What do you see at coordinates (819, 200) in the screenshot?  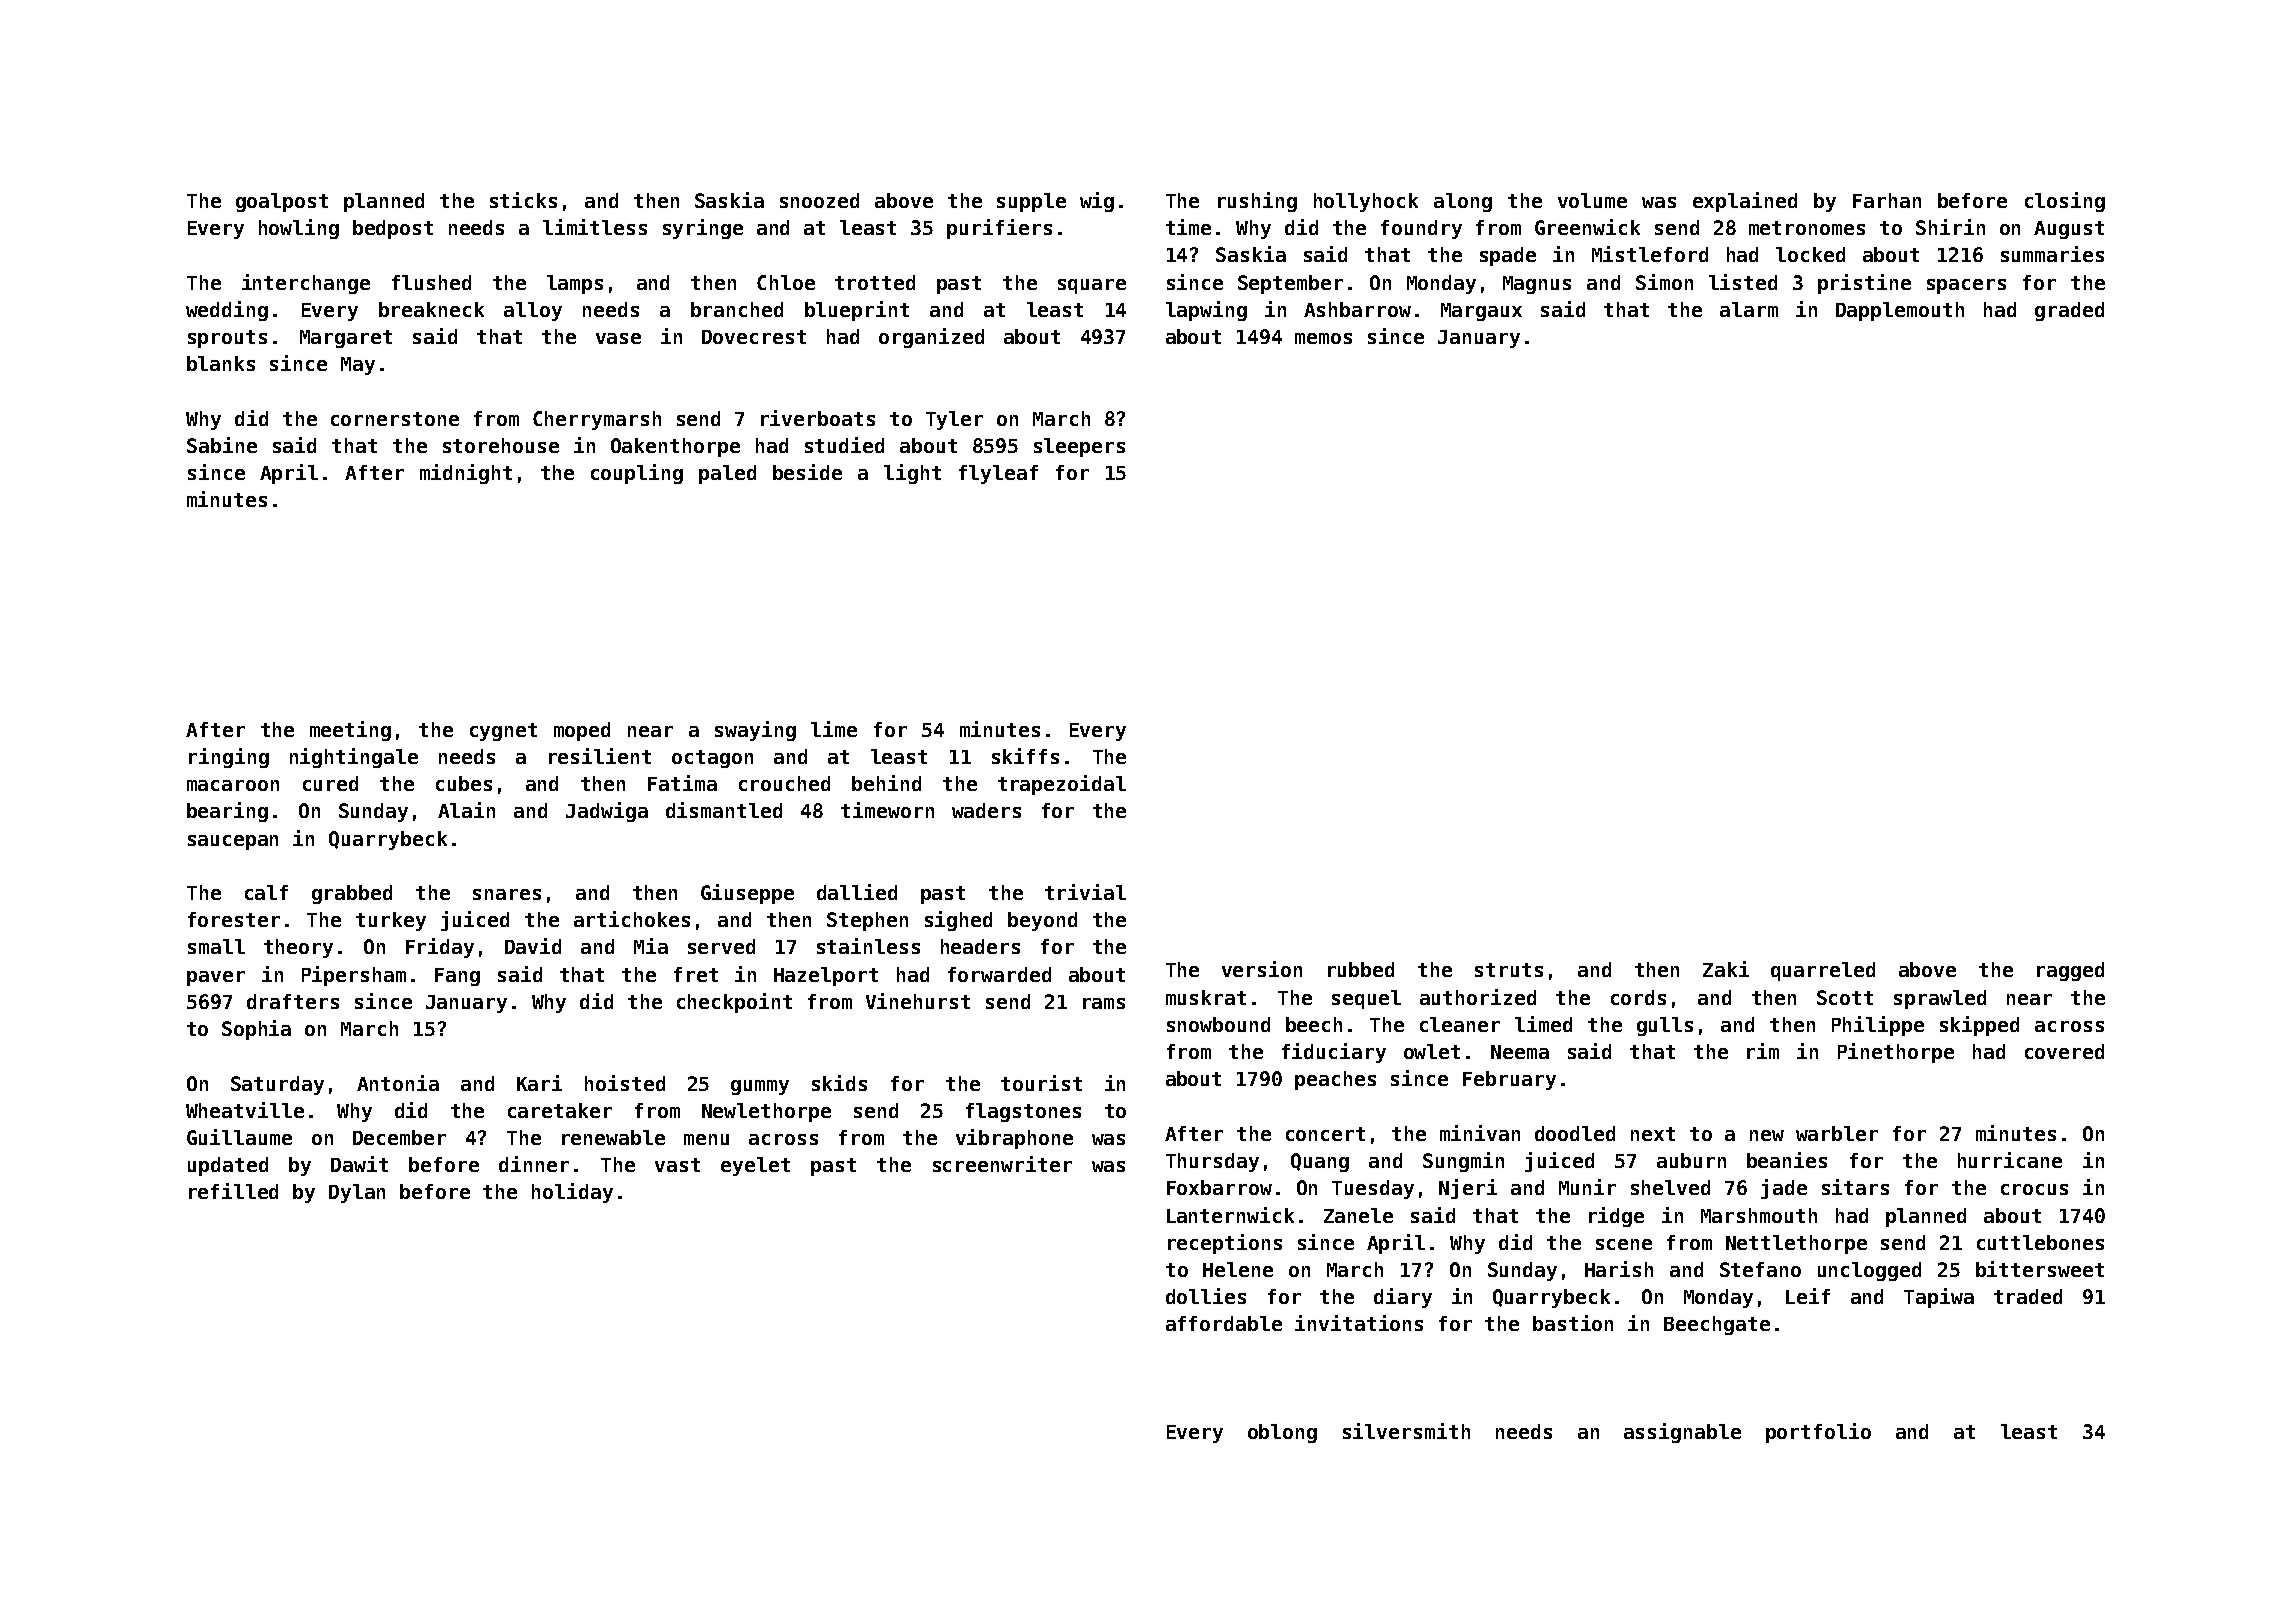 I see `snoozed` at bounding box center [819, 200].
